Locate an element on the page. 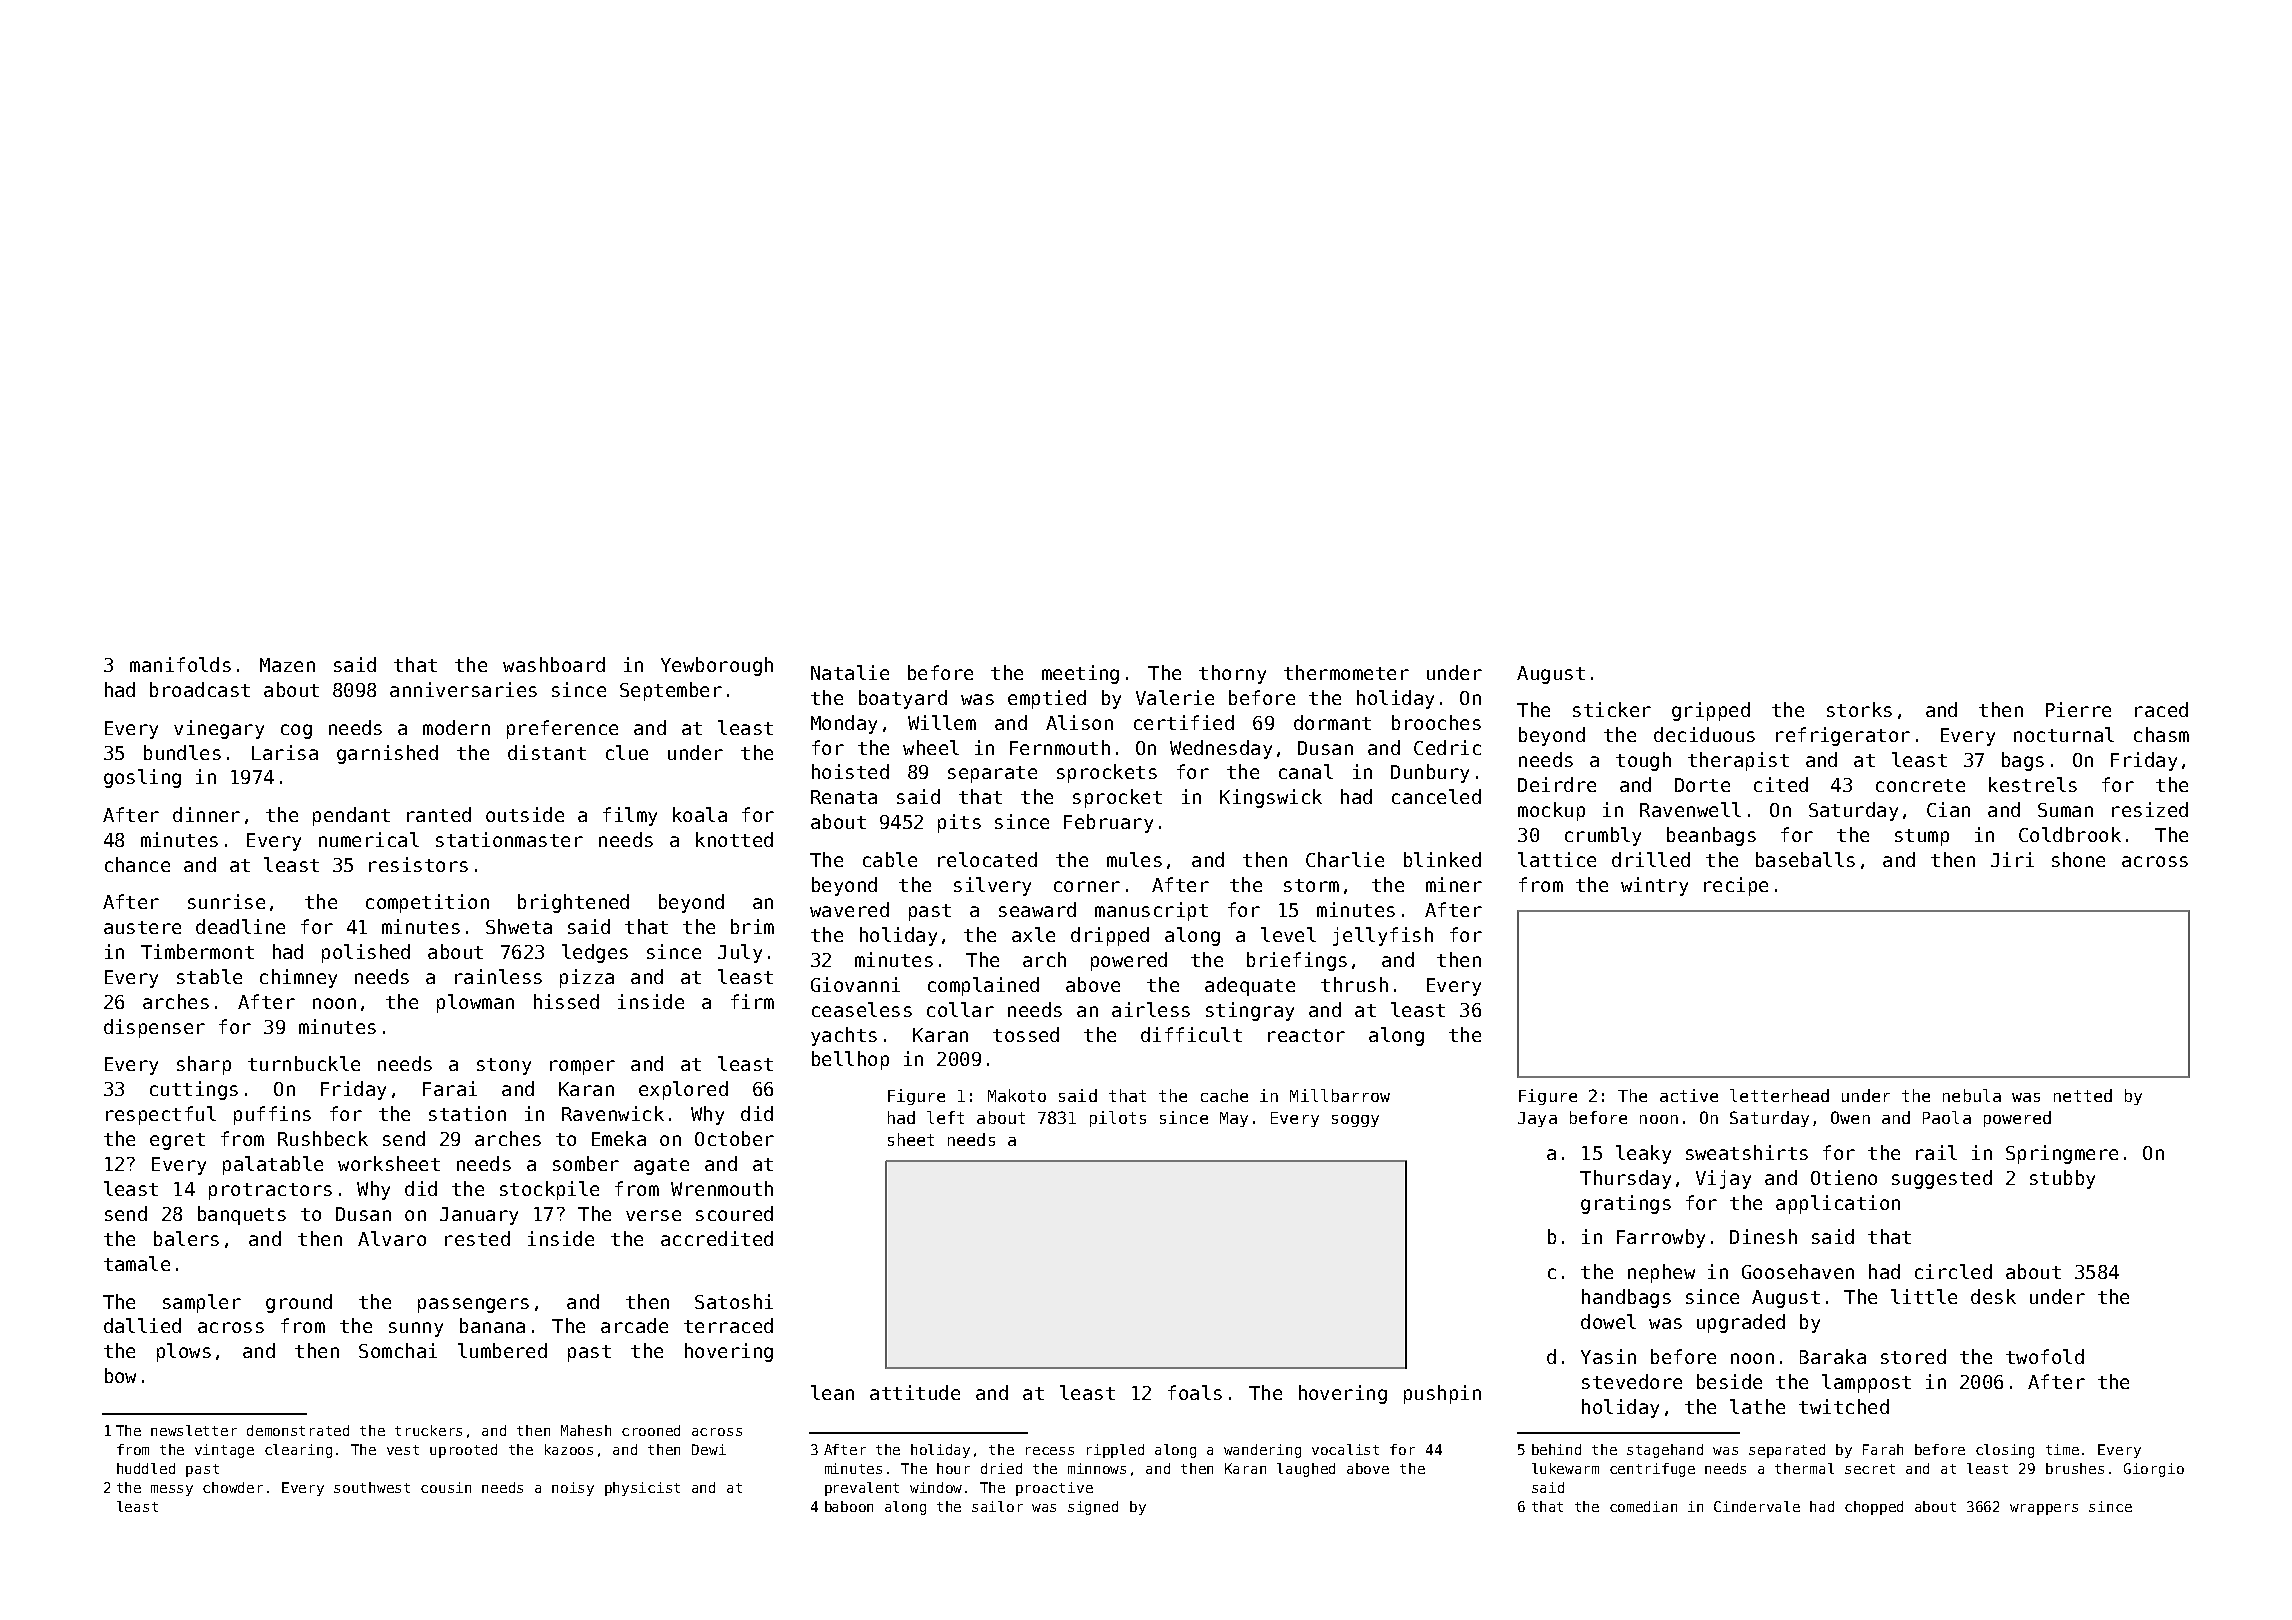 The width and height of the page is (2292, 1620). Millbarrow is located at coordinates (1340, 1095).
